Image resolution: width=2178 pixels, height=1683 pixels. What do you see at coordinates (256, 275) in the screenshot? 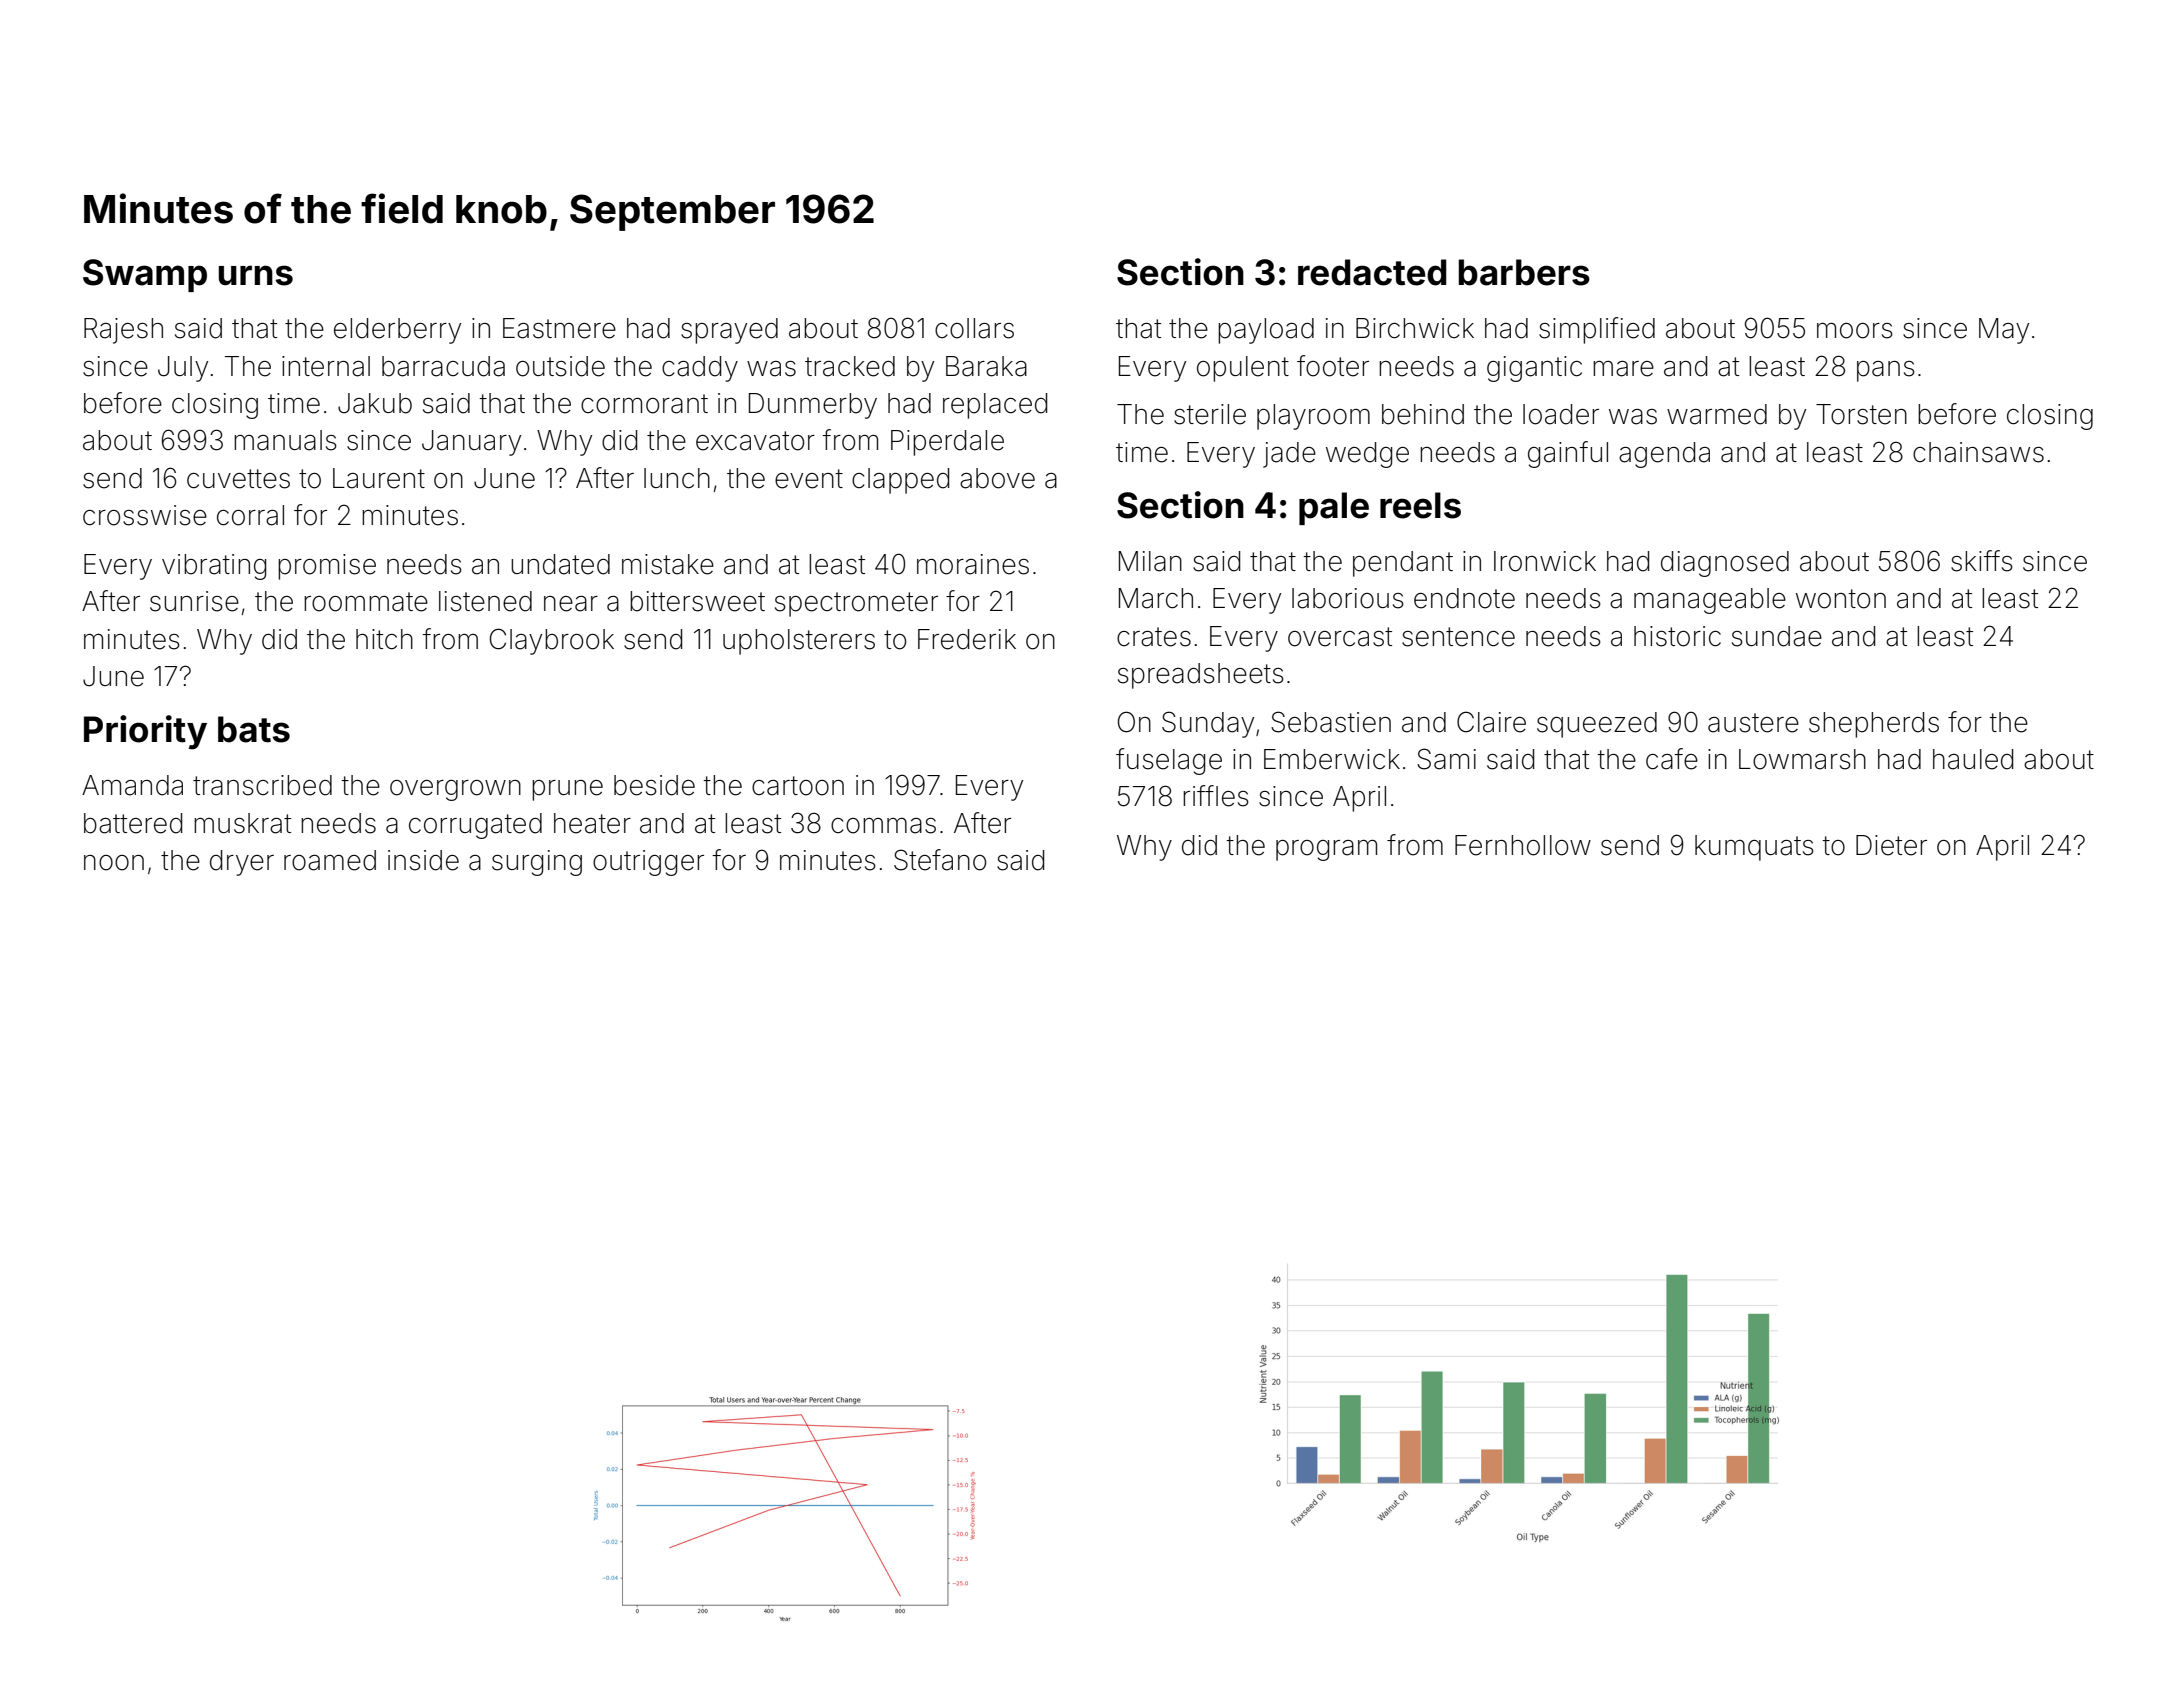
I see `urns` at bounding box center [256, 275].
